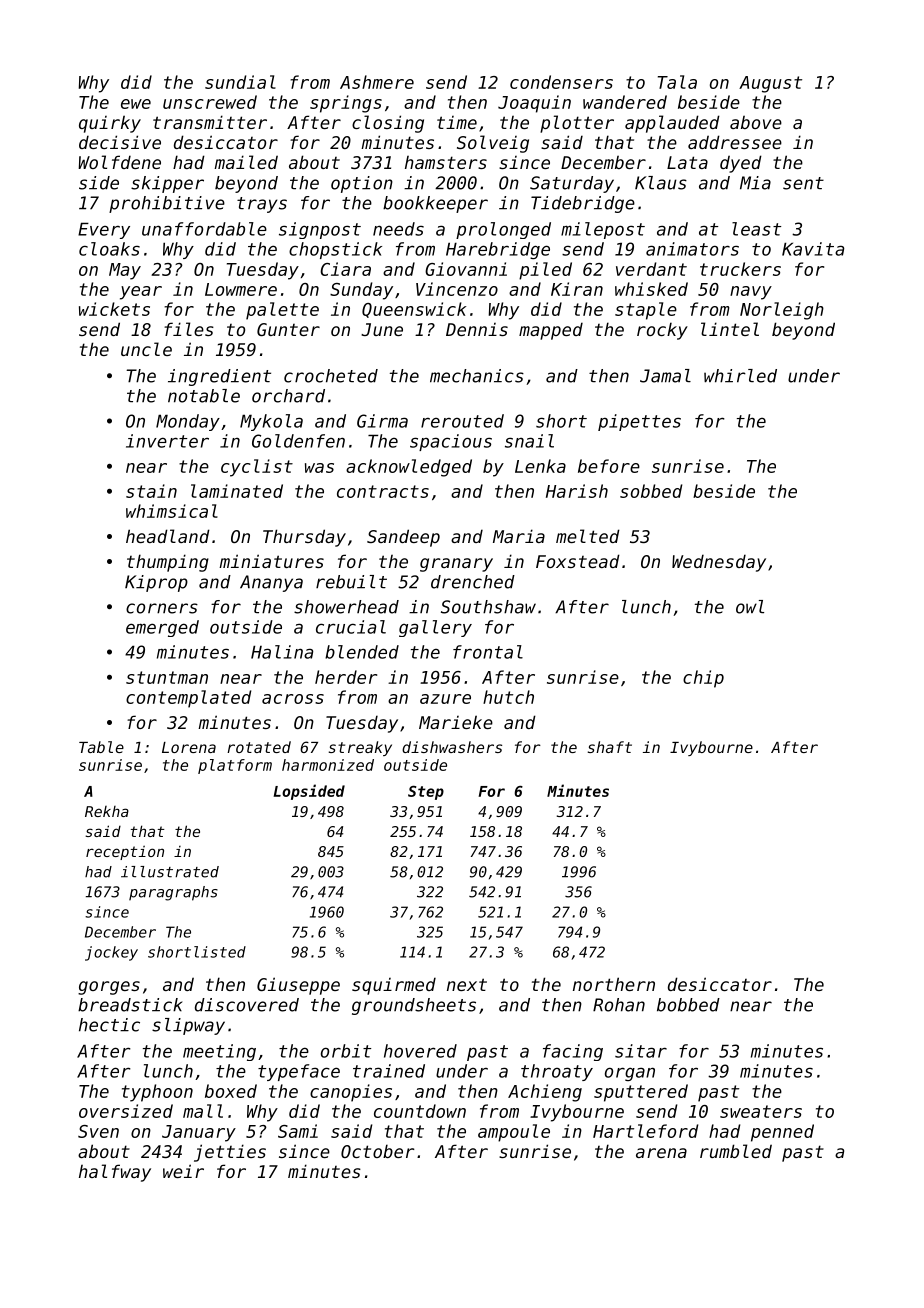  I want to click on Vincenzo, so click(457, 289).
